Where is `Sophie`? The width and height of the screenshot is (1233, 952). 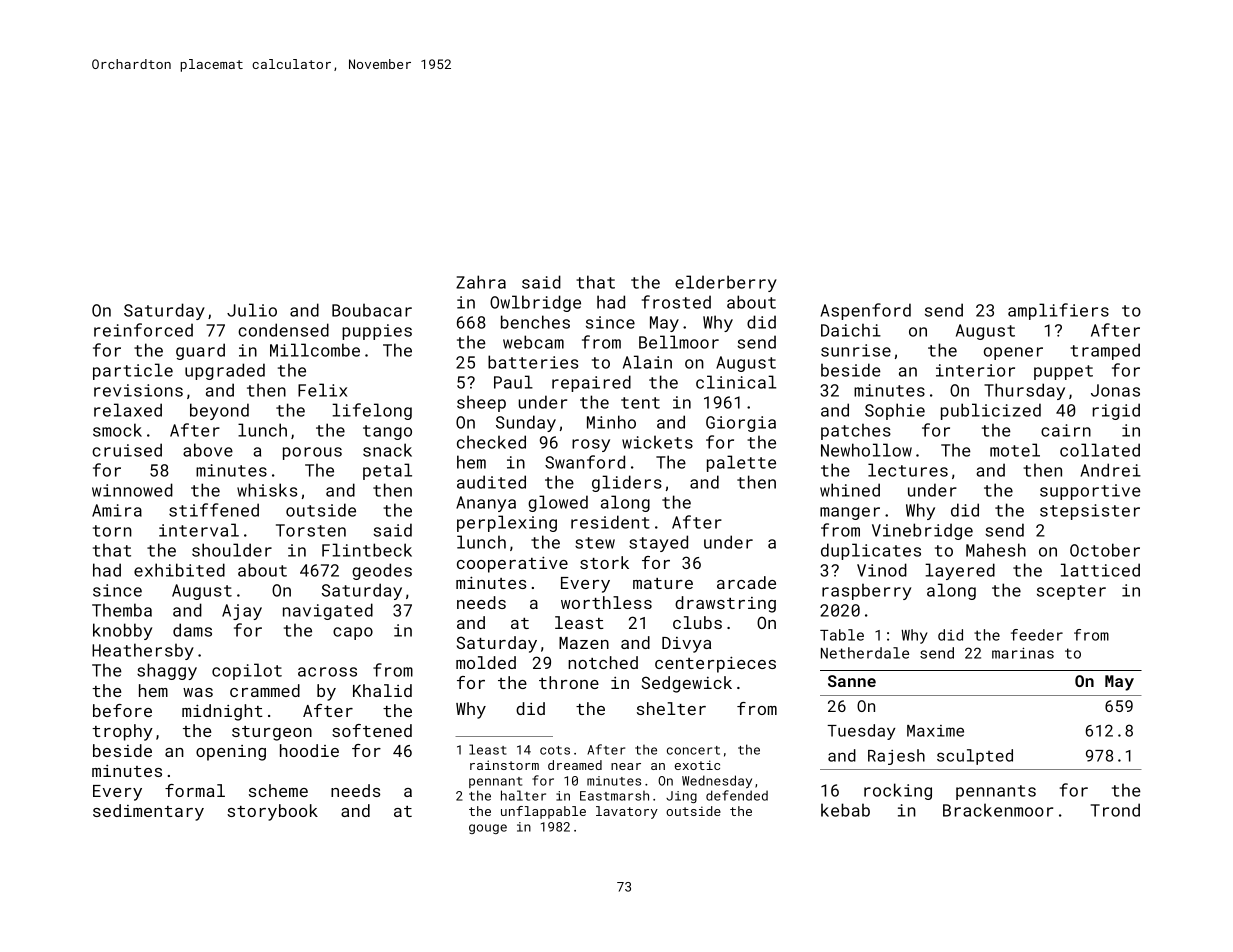
Sophie is located at coordinates (895, 411).
